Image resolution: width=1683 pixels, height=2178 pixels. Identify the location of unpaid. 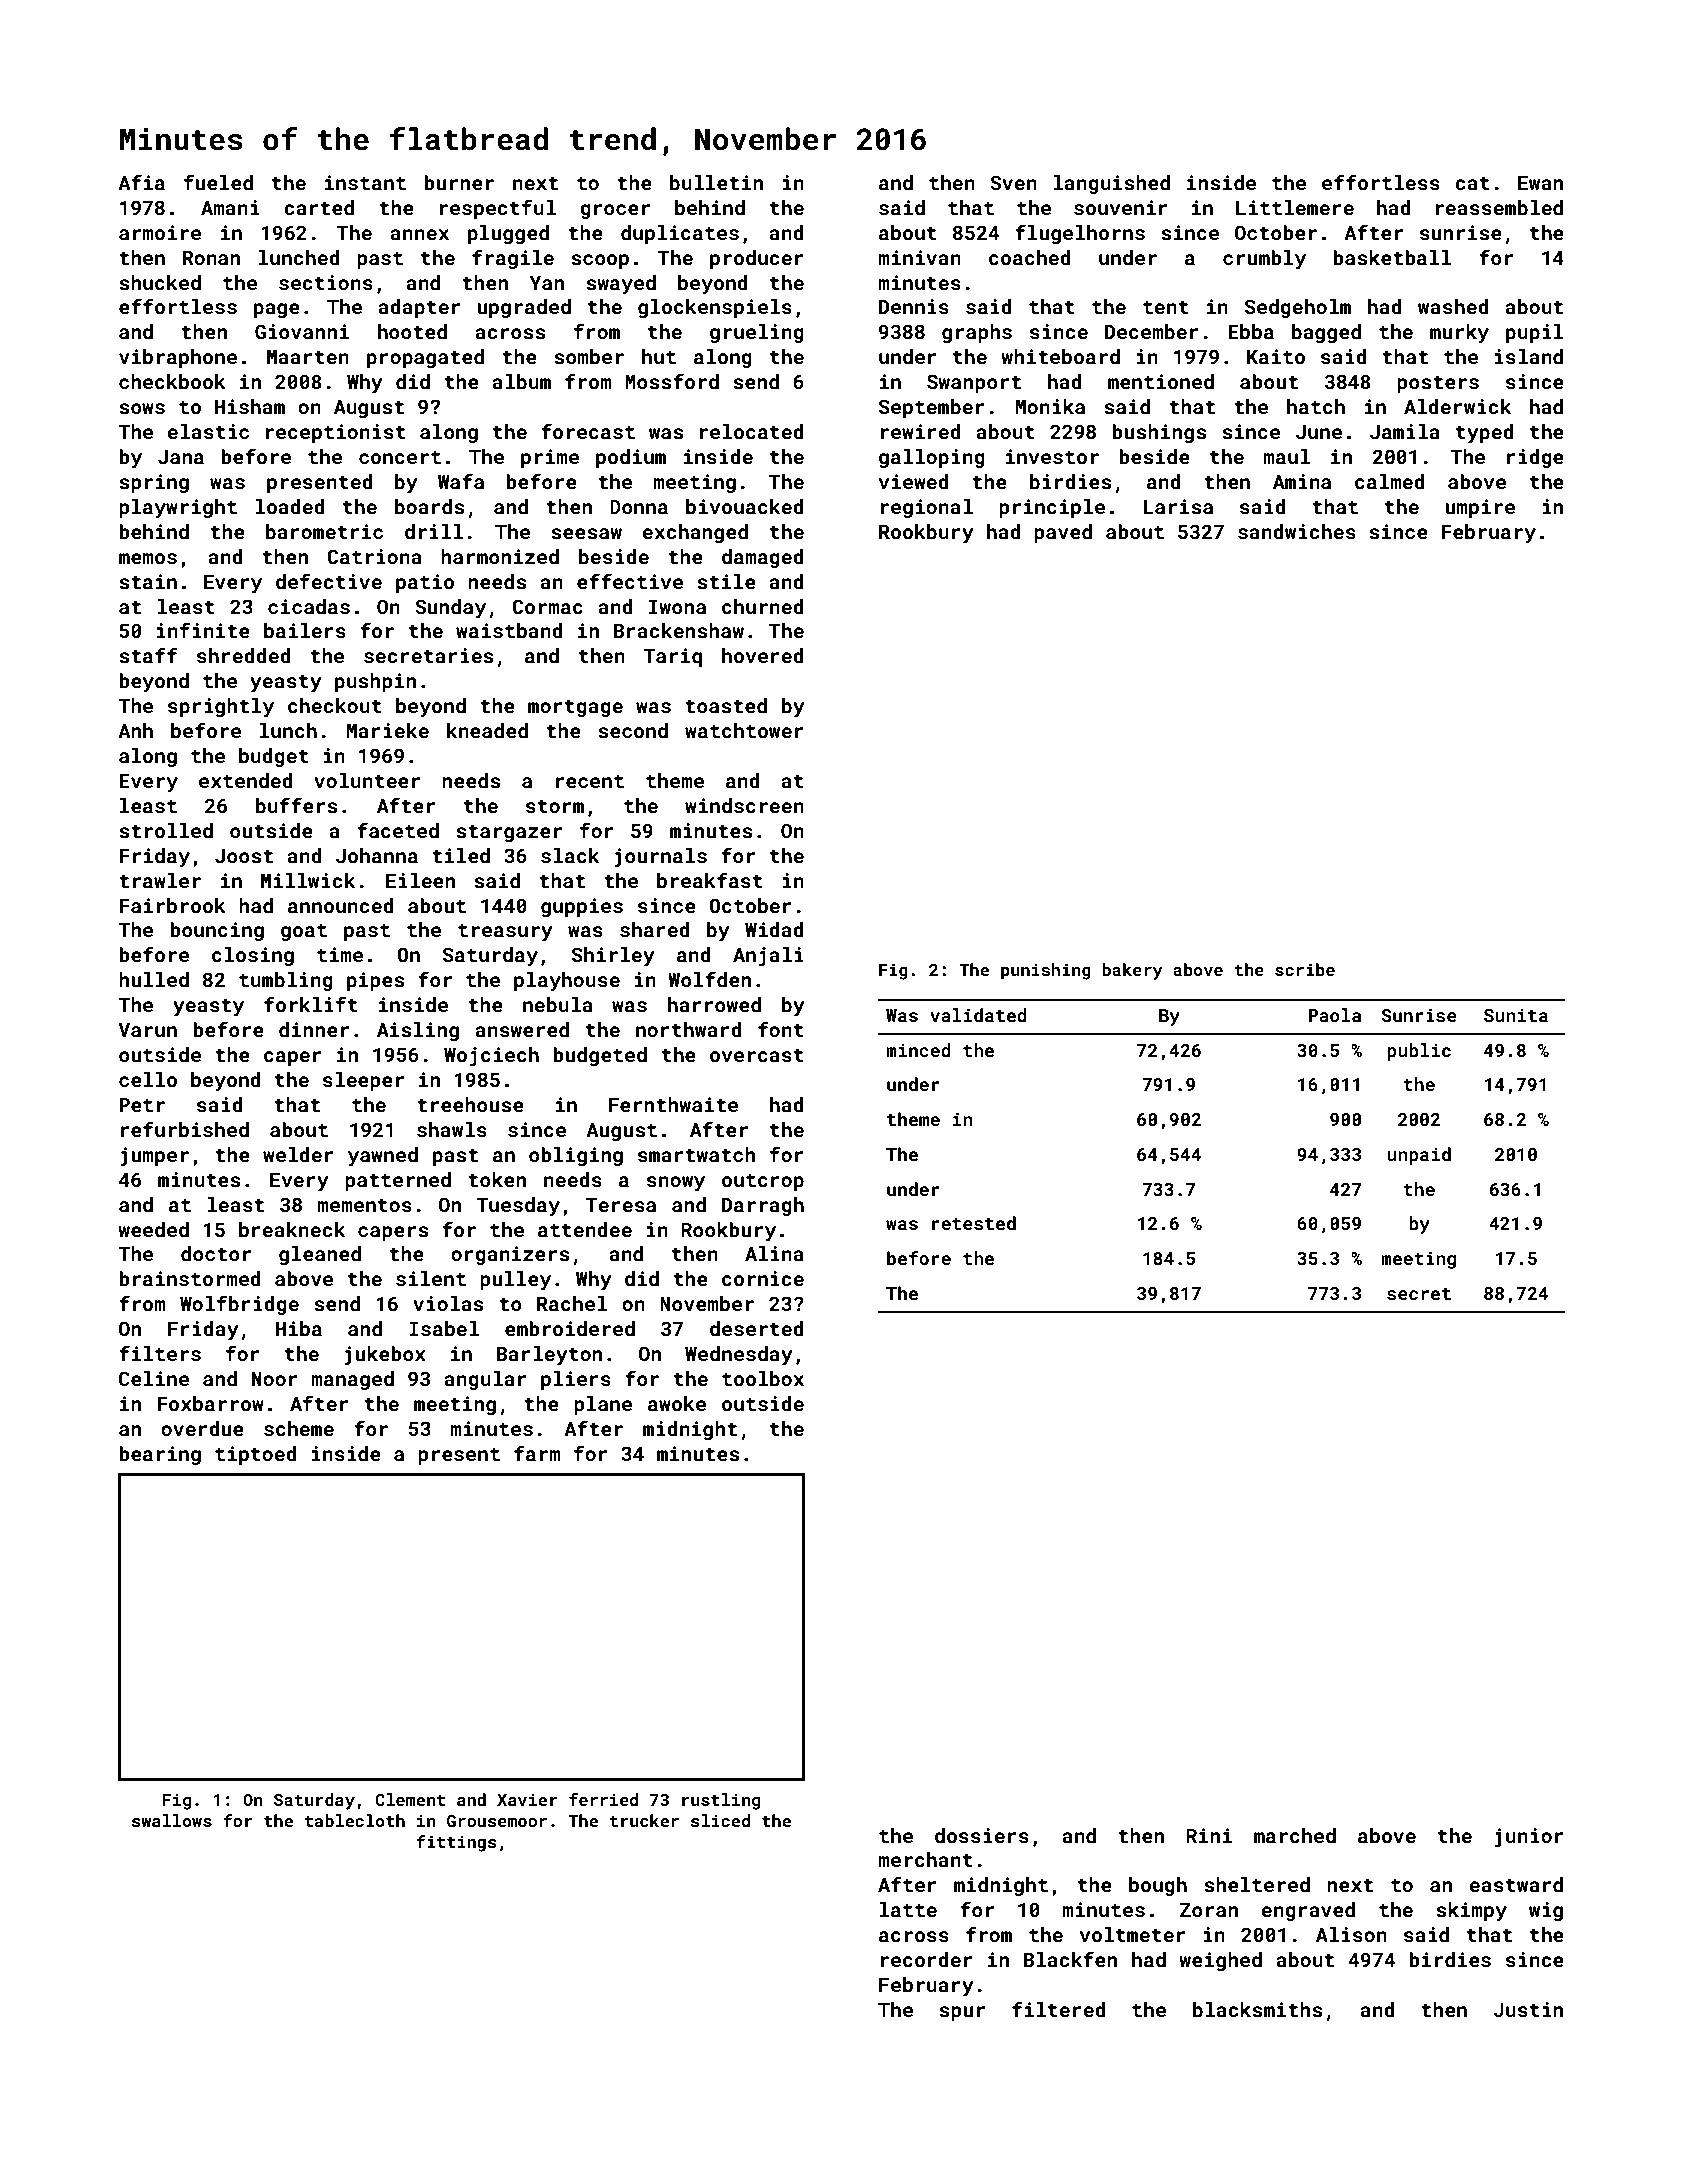
(1419, 1156).
